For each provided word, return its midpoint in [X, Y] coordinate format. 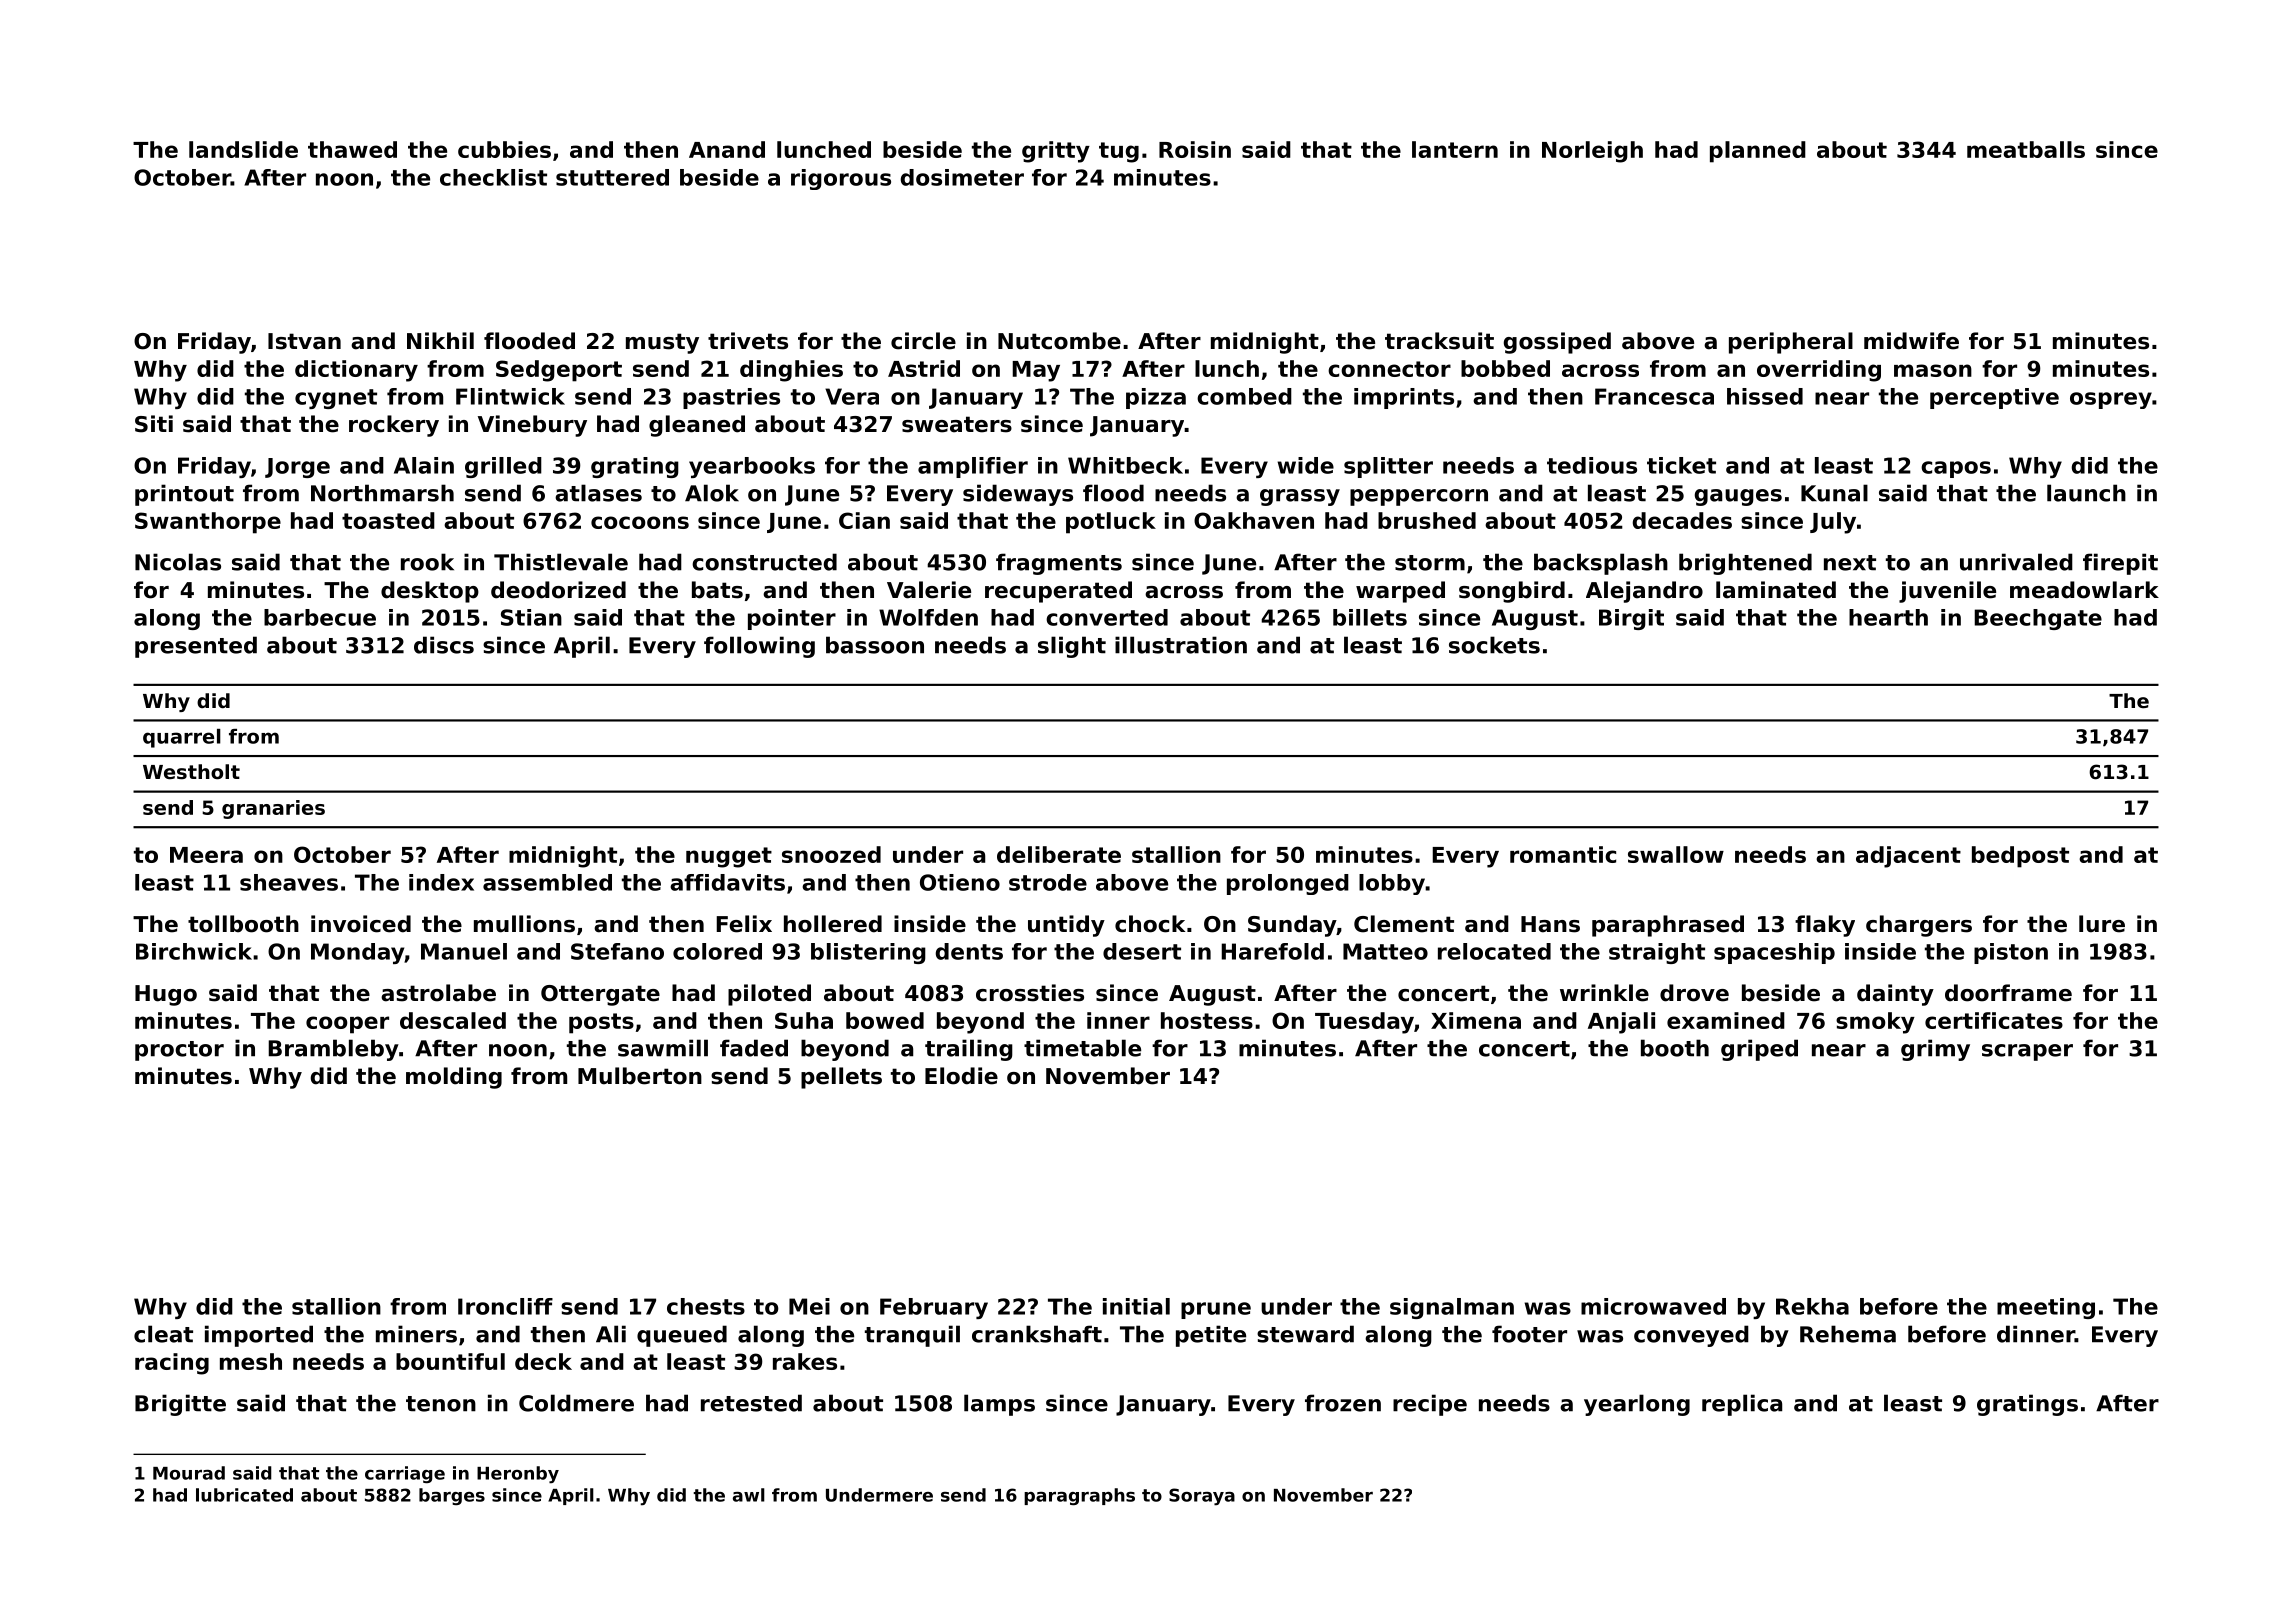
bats [717, 590]
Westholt [191, 772]
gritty [1056, 152]
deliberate [1059, 854]
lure [2102, 924]
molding [454, 1078]
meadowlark [2084, 590]
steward [1305, 1334]
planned [1758, 152]
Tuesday [1364, 1023]
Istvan [304, 341]
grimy [1935, 1050]
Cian [864, 520]
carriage [405, 1474]
